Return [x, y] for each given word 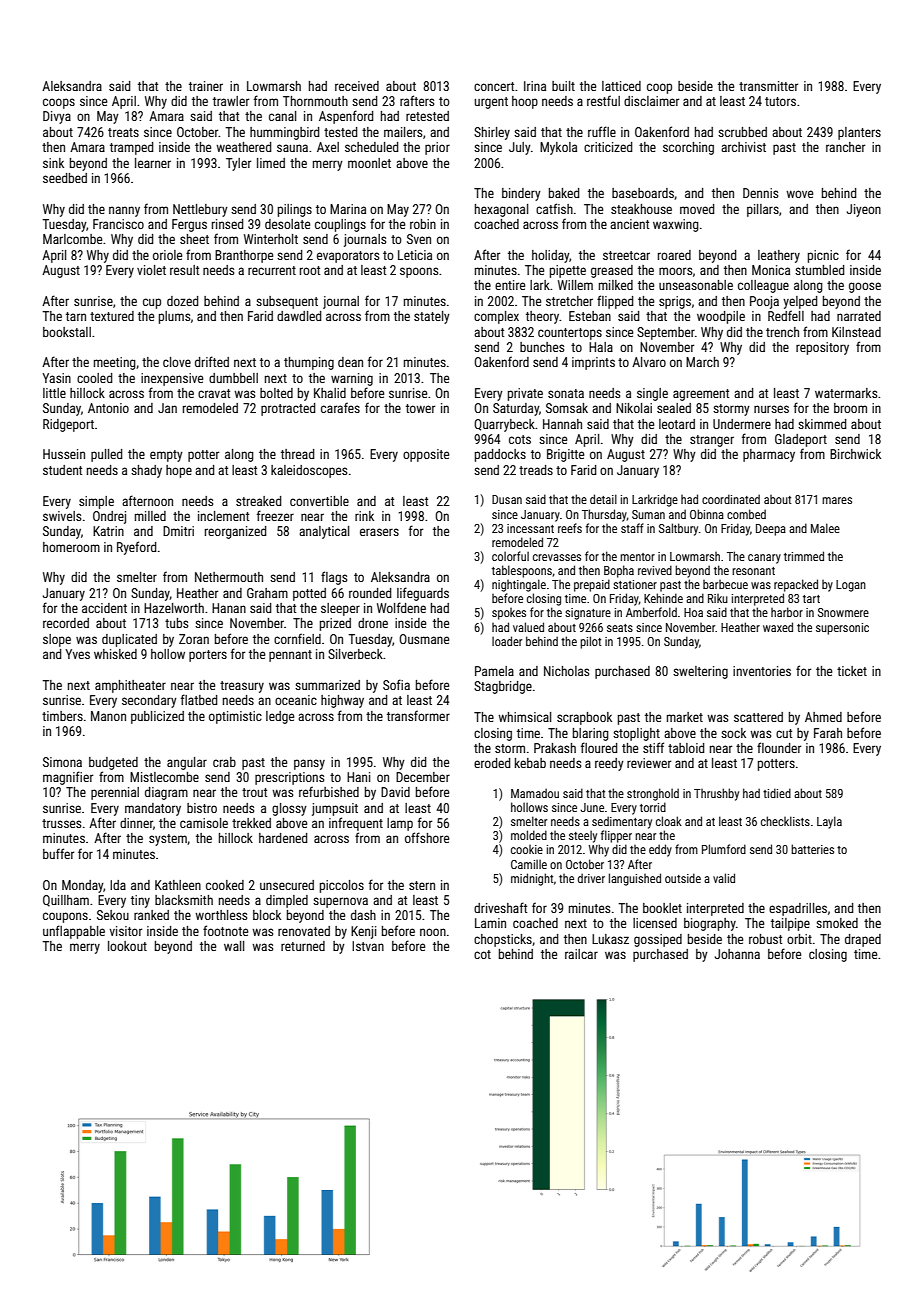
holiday [550, 256]
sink [53, 163]
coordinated [731, 499]
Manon [108, 716]
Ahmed [823, 717]
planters [859, 133]
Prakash [555, 748]
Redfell [786, 315]
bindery [521, 194]
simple [96, 502]
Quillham [66, 901]
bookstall [67, 332]
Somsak [567, 408]
